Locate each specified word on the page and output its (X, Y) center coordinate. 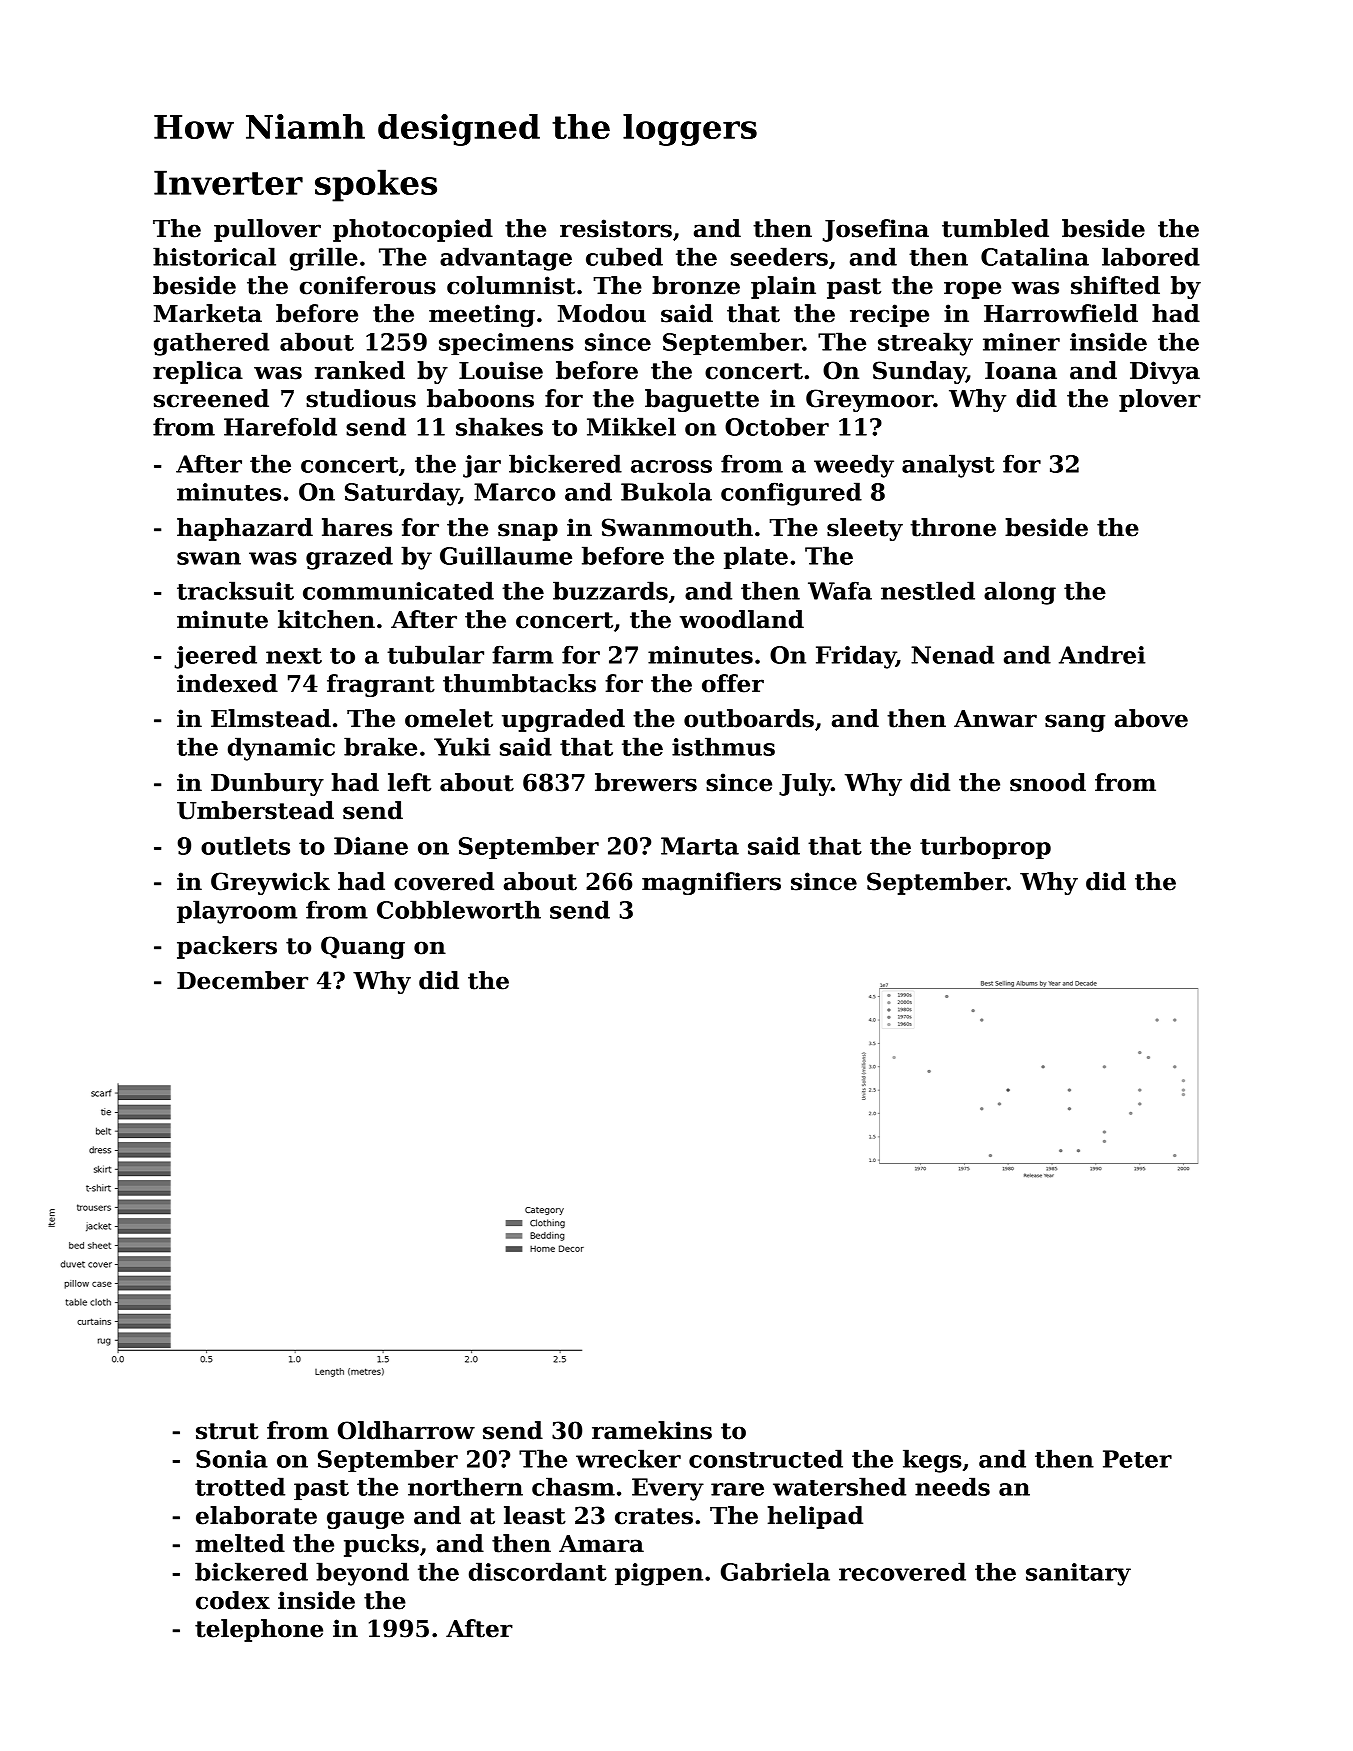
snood (1048, 782)
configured (791, 494)
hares (357, 527)
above (1151, 718)
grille (324, 259)
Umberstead (255, 810)
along (1020, 593)
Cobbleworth (459, 909)
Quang (363, 947)
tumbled (995, 228)
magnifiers (711, 883)
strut (227, 1431)
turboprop (985, 847)
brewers (646, 782)
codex (233, 1600)
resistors (616, 228)
